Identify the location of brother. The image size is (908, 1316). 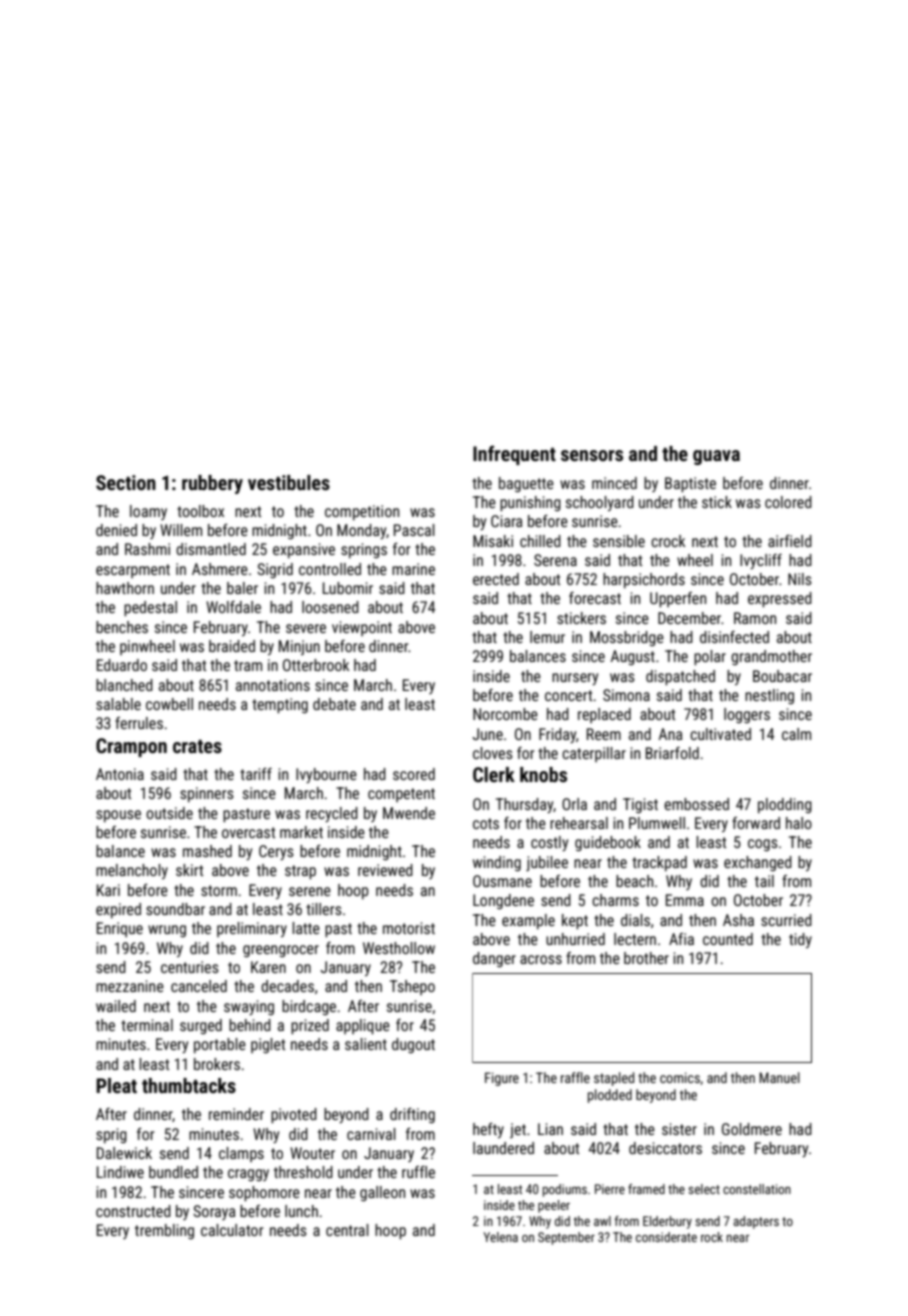
(646, 958).
